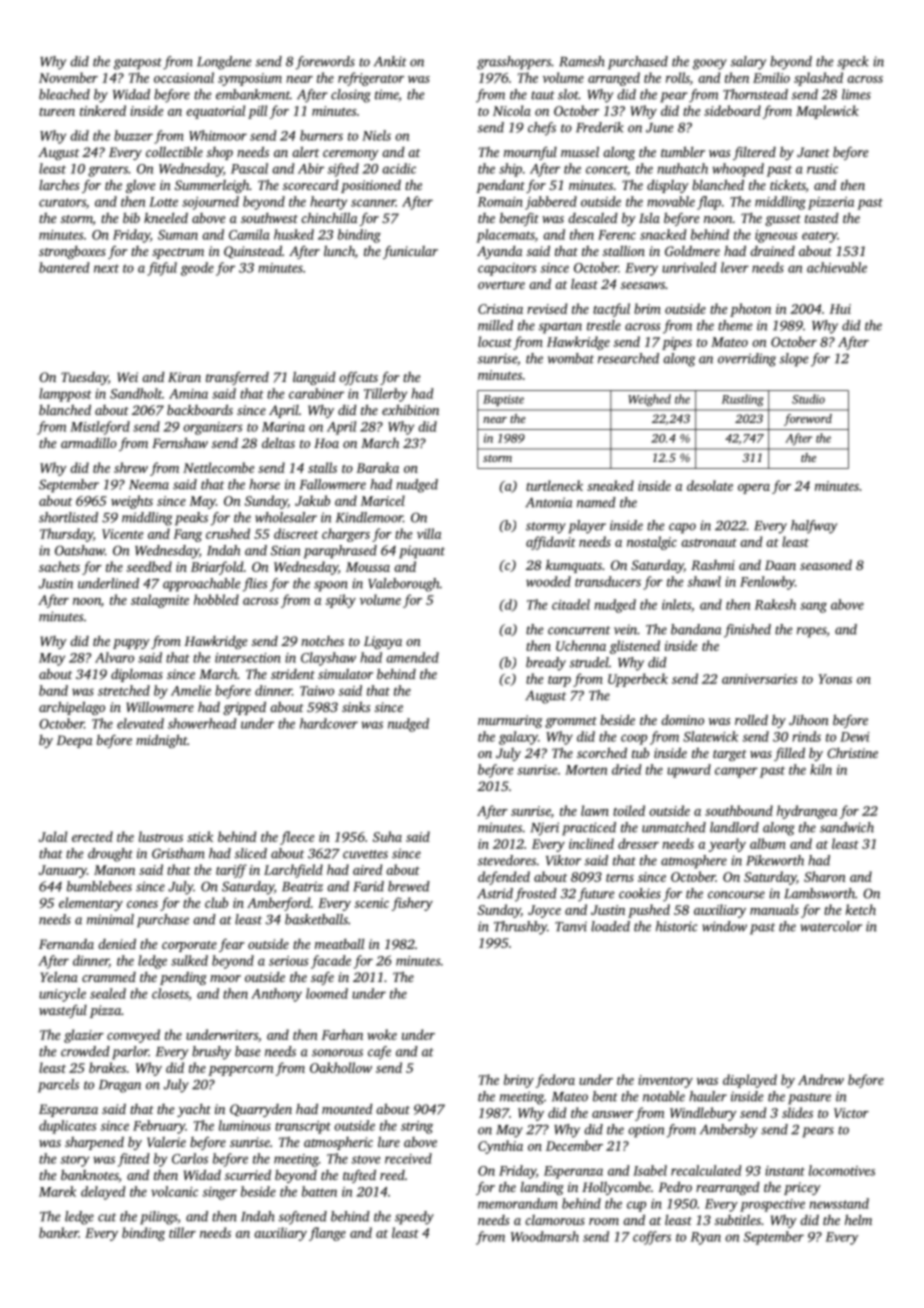  Describe the element at coordinates (519, 1081) in the screenshot. I see `briny` at that location.
